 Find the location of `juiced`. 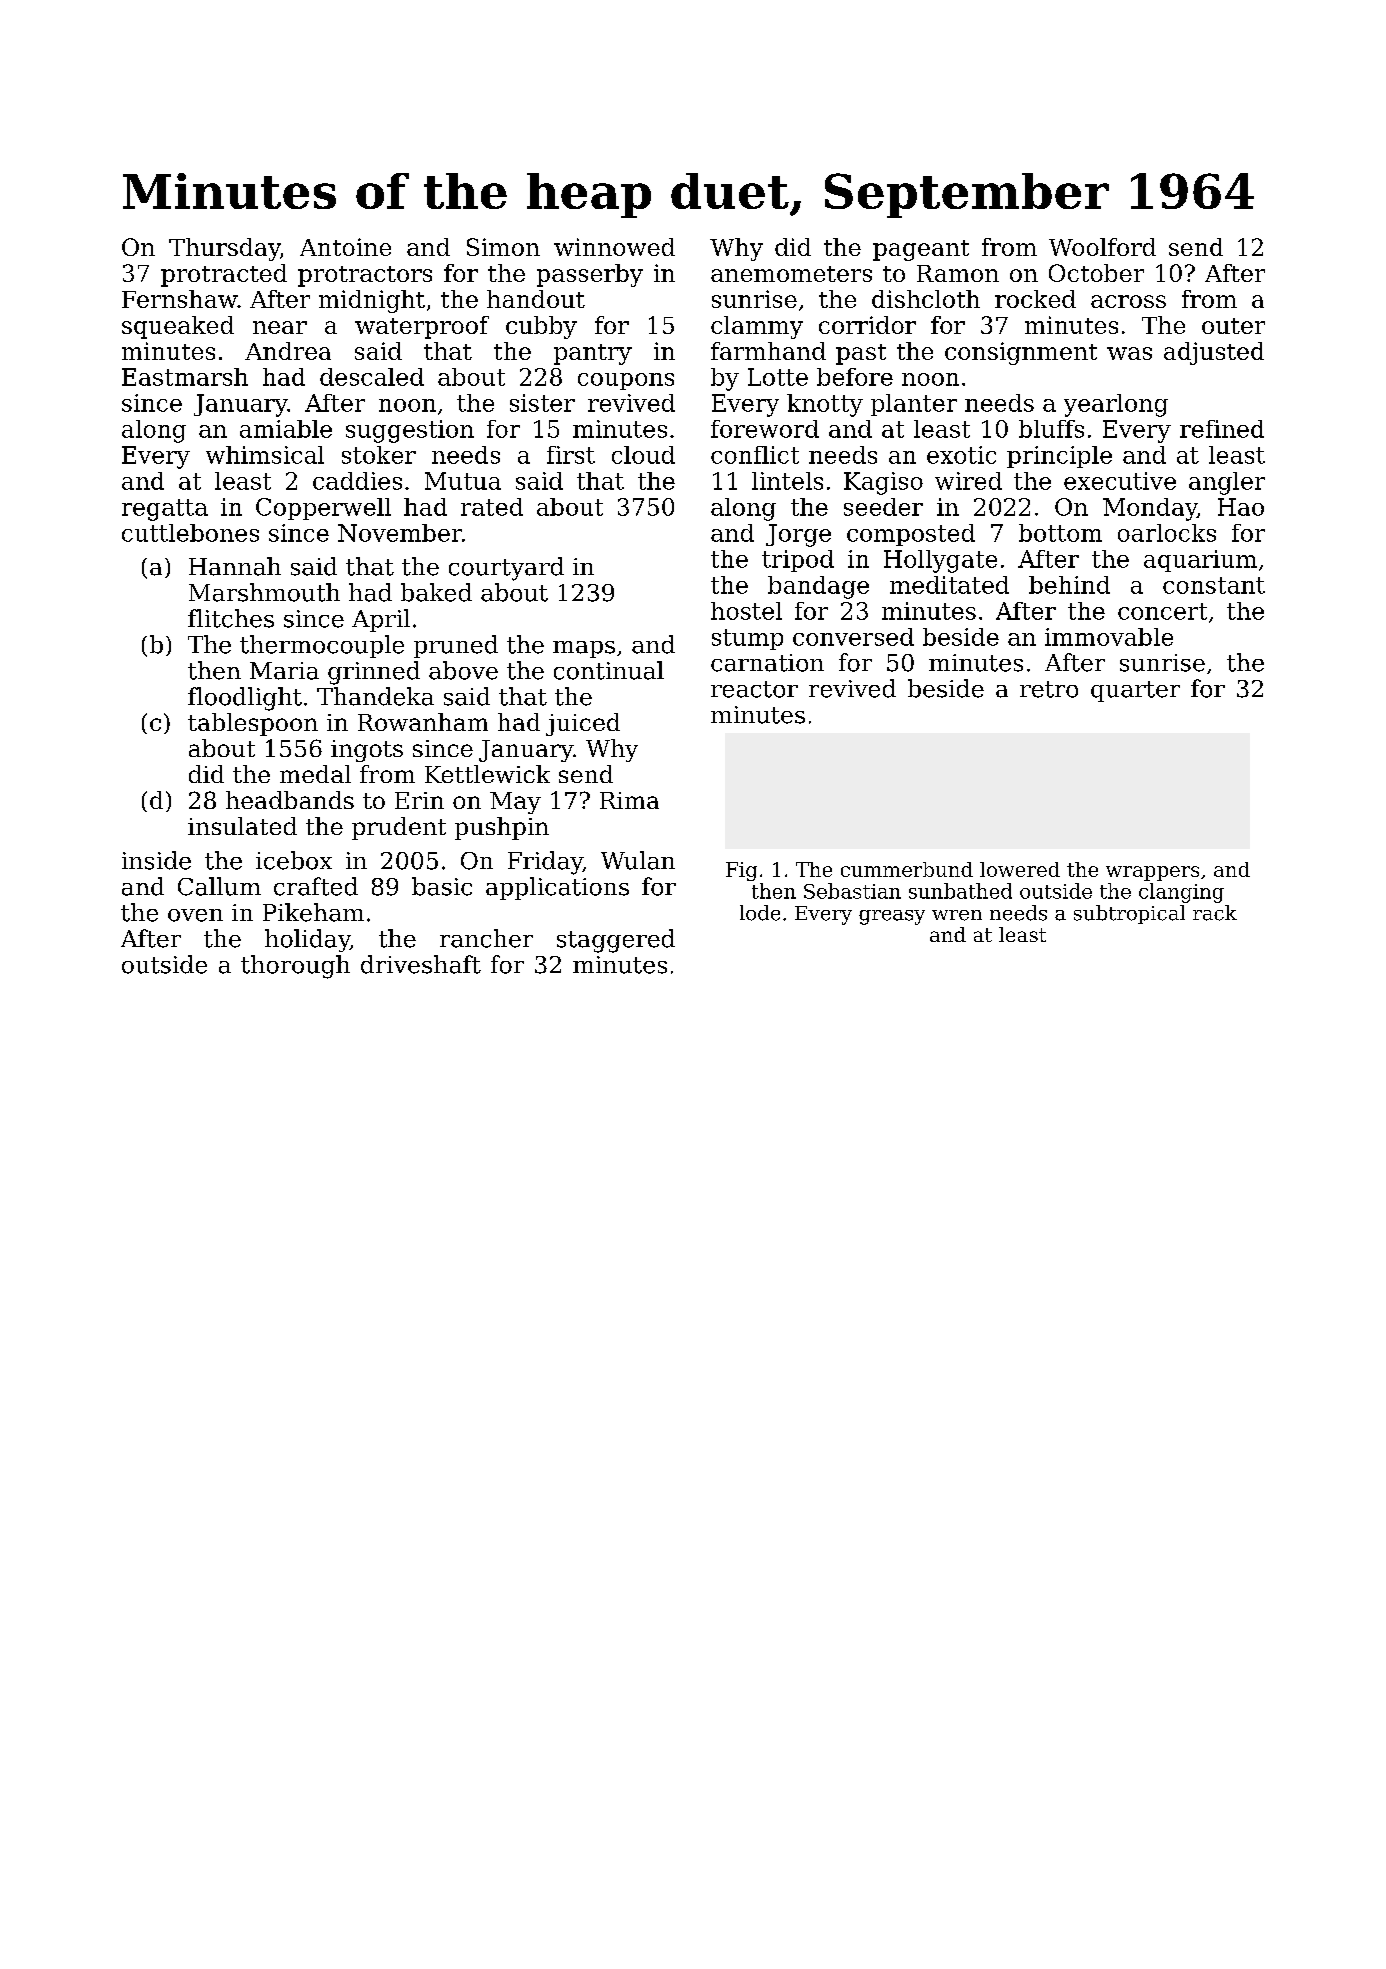

juiced is located at coordinates (583, 724).
